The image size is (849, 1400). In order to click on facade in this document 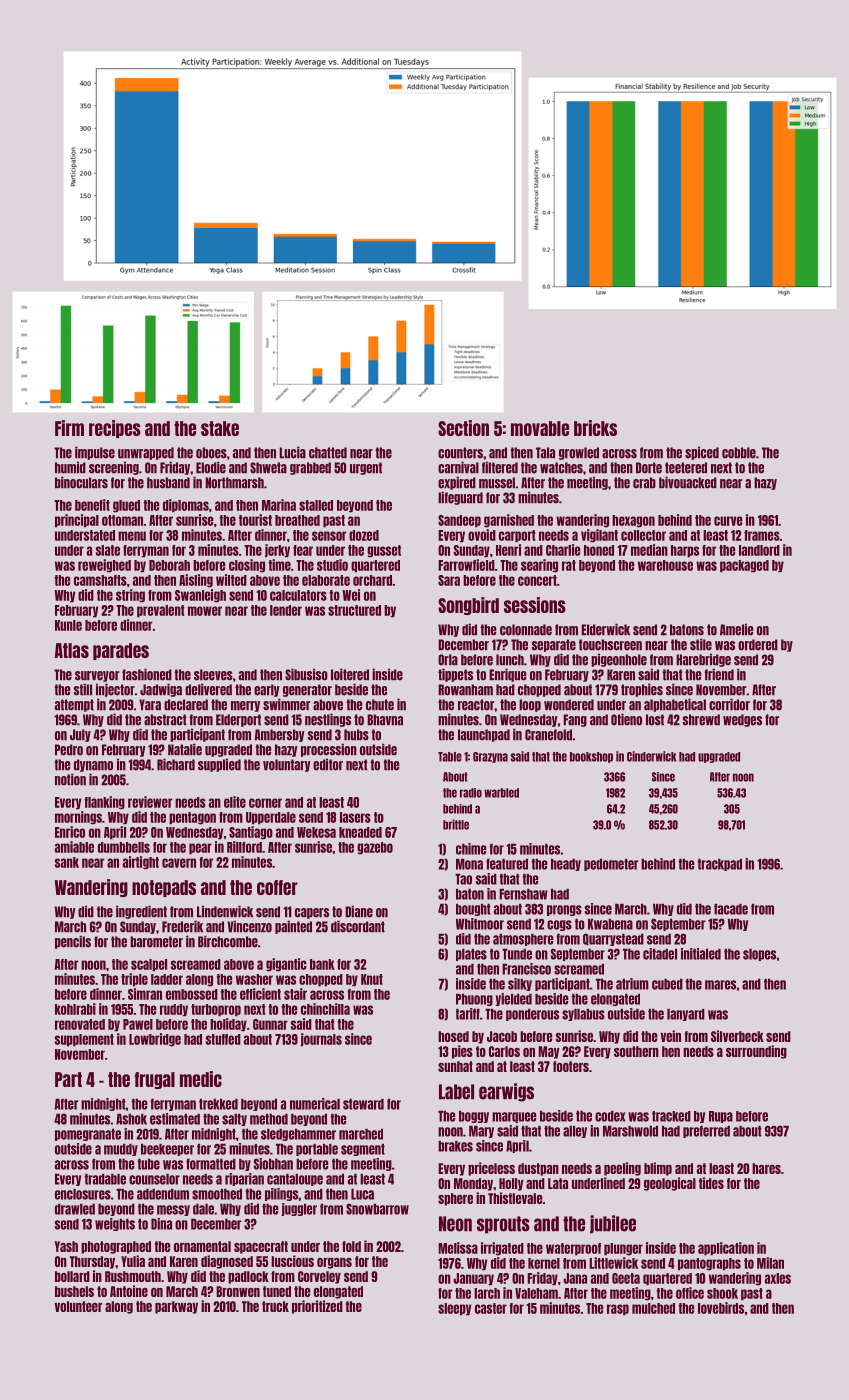, I will do `click(731, 909)`.
